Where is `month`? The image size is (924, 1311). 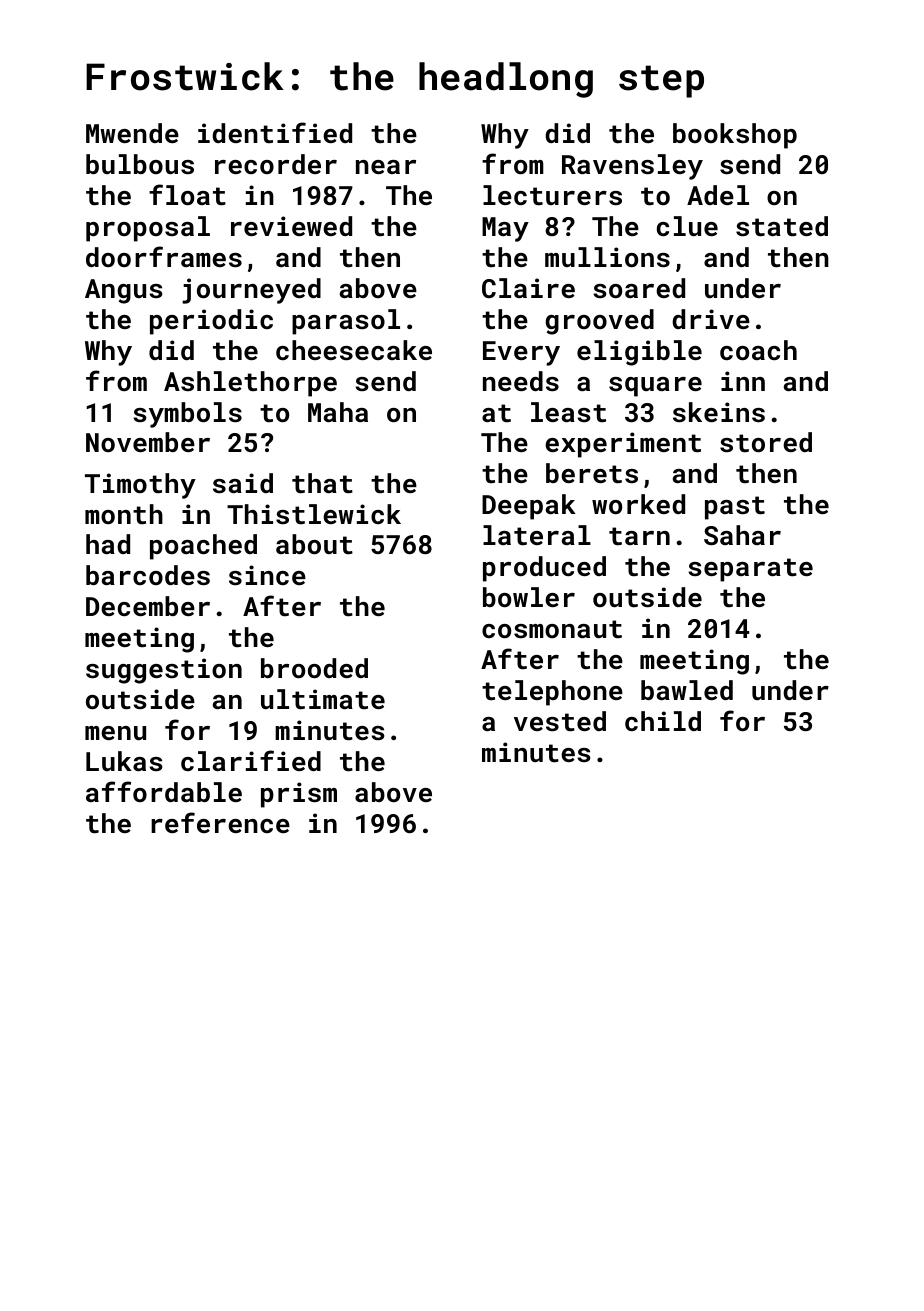 month is located at coordinates (124, 514).
